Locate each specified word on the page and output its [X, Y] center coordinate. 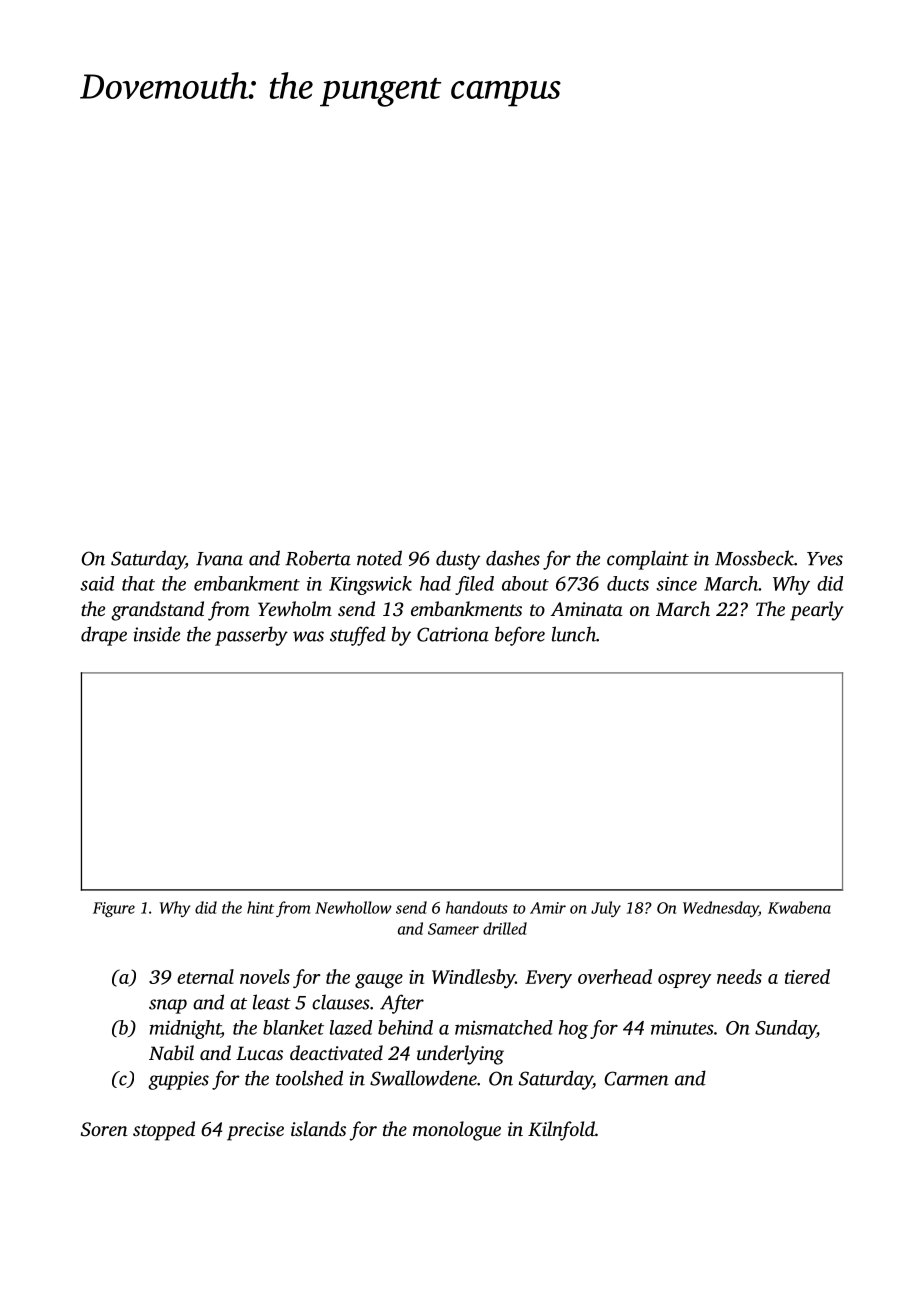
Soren [104, 1129]
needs [739, 976]
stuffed [358, 636]
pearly [817, 611]
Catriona [453, 634]
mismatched [504, 1027]
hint [260, 907]
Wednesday [721, 909]
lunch [574, 634]
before [520, 636]
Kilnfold [561, 1131]
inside [156, 634]
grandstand [157, 611]
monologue [457, 1131]
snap [168, 1006]
